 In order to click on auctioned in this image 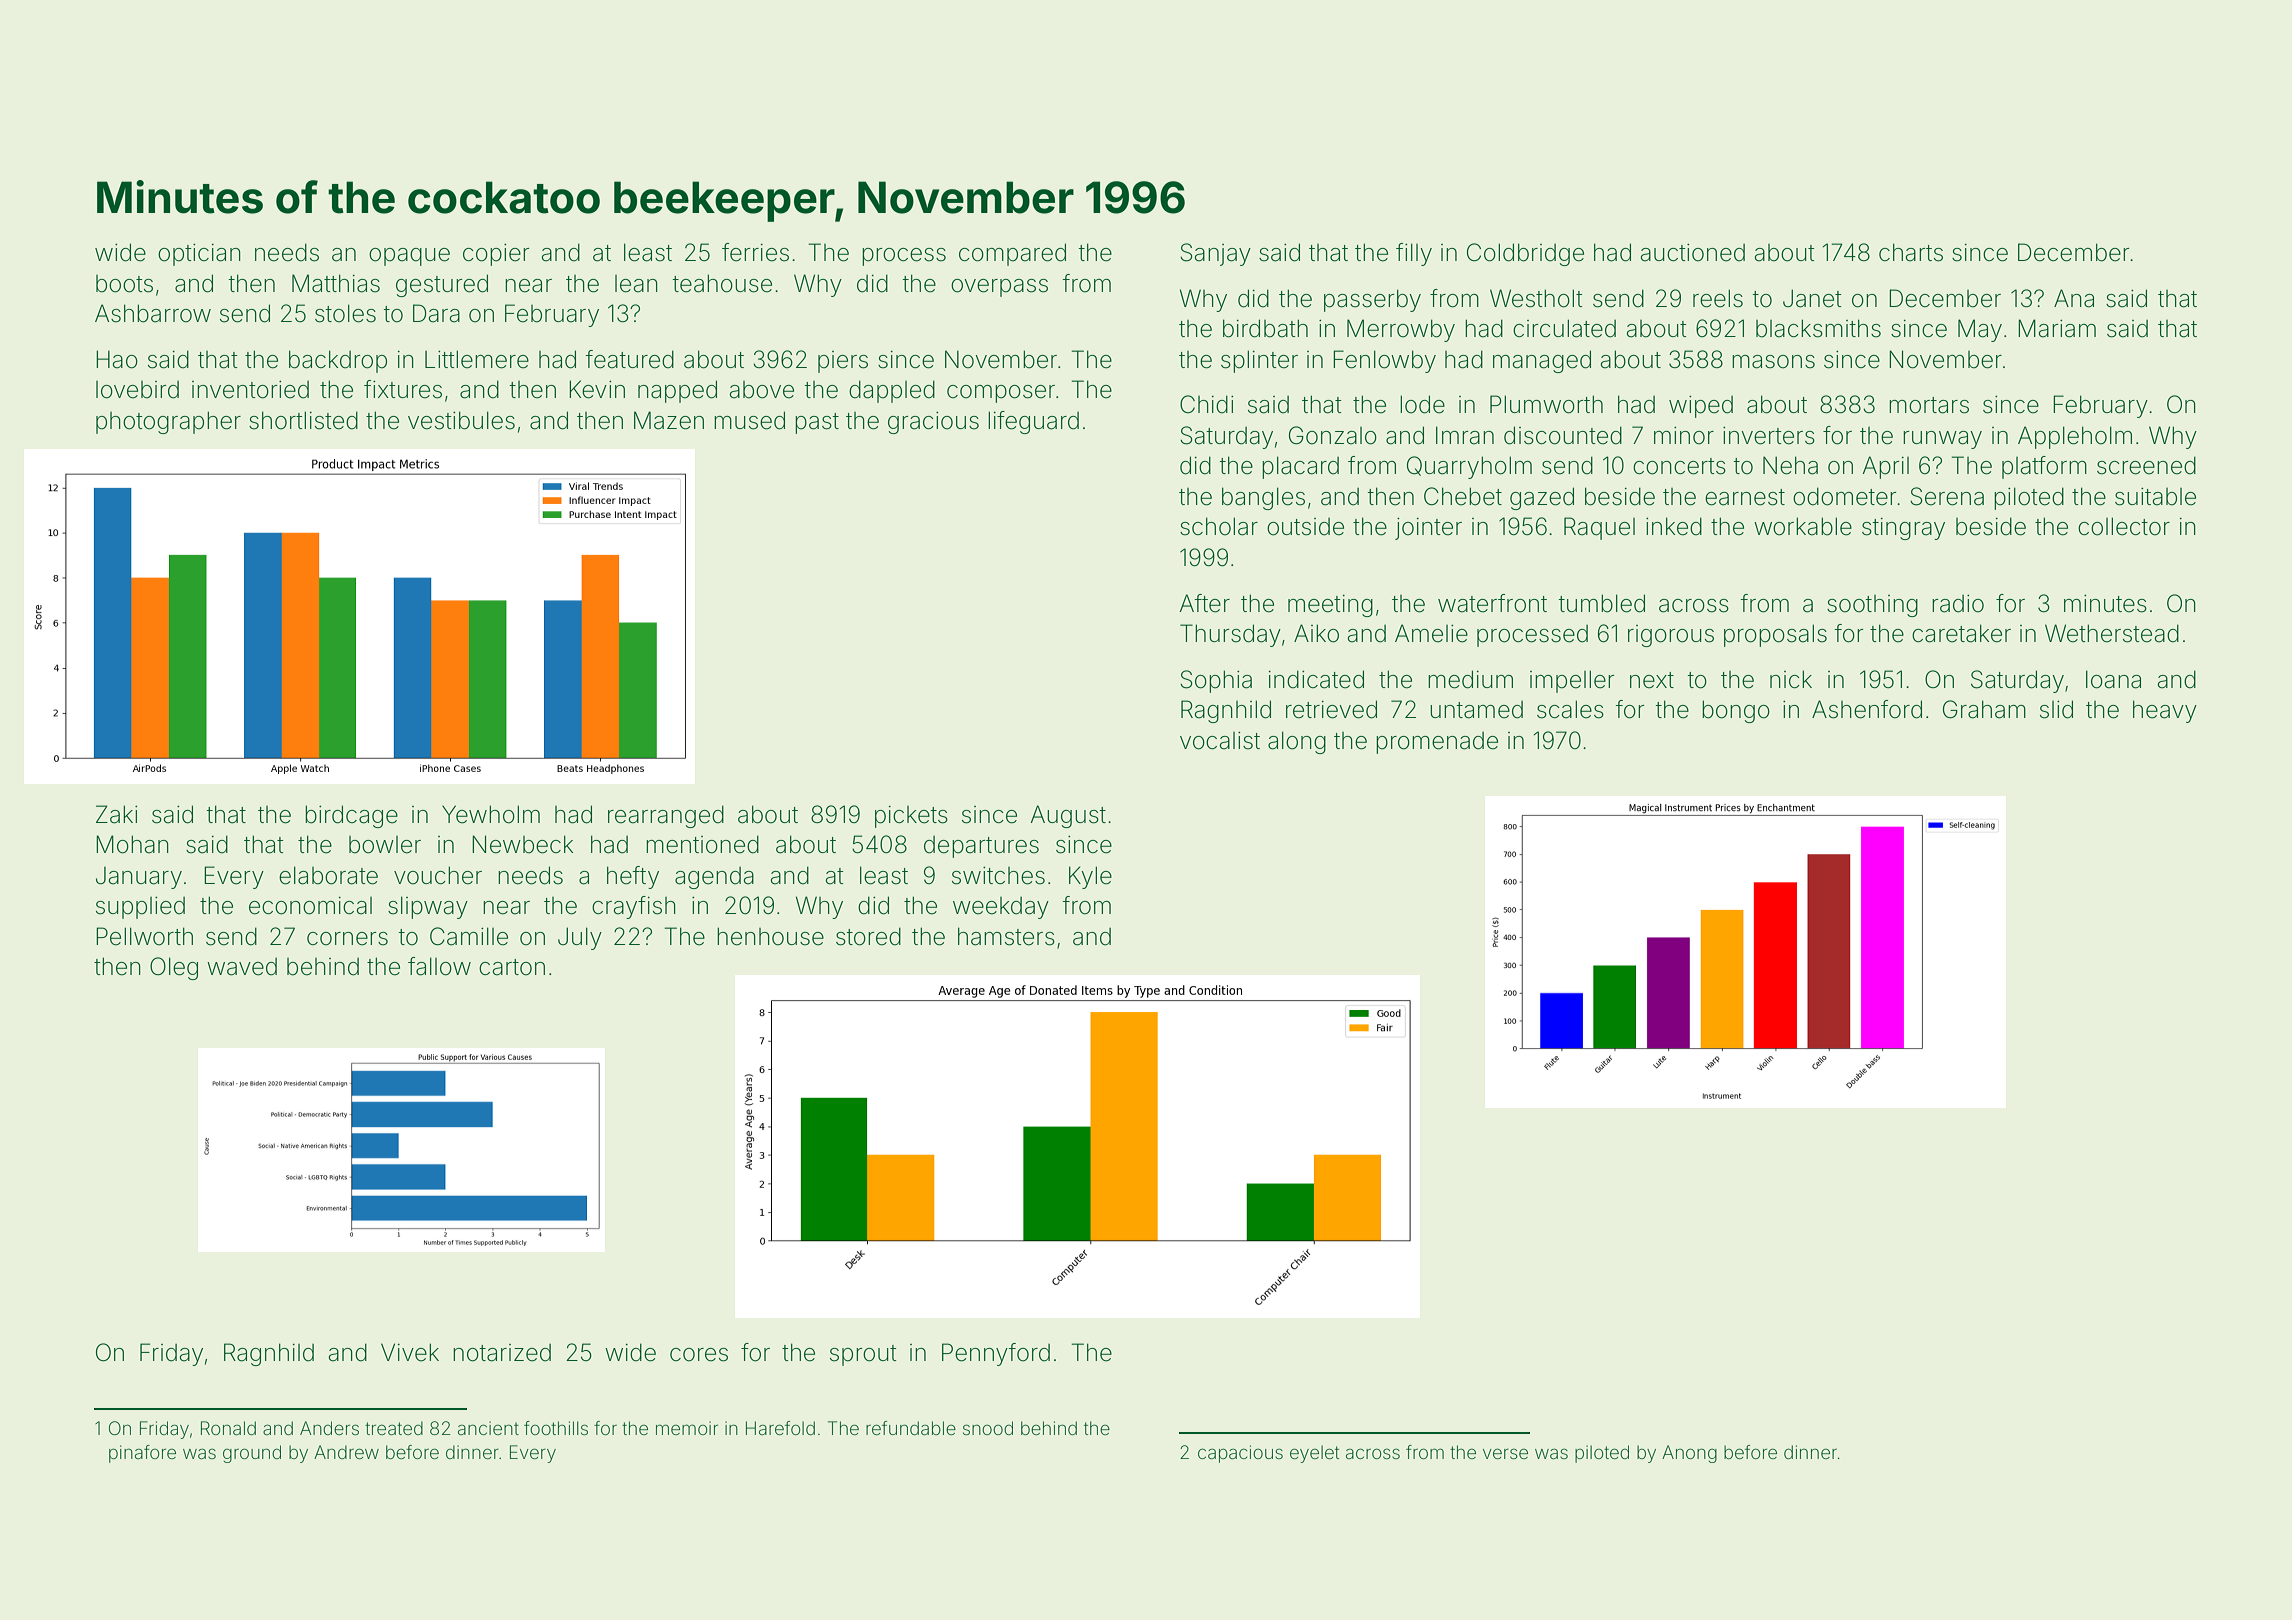, I will do `click(1693, 253)`.
